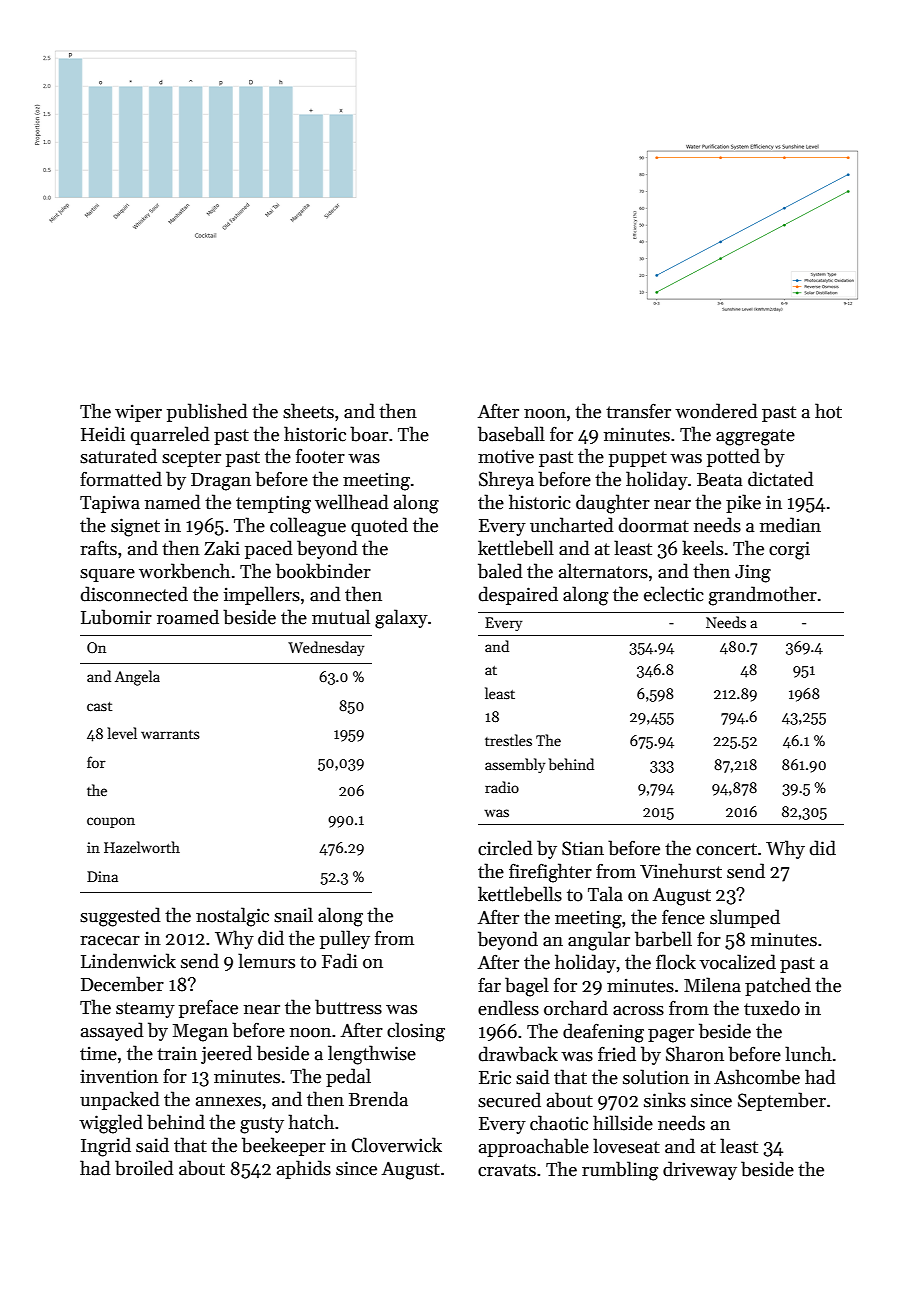  What do you see at coordinates (120, 917) in the screenshot?
I see `suggested` at bounding box center [120, 917].
